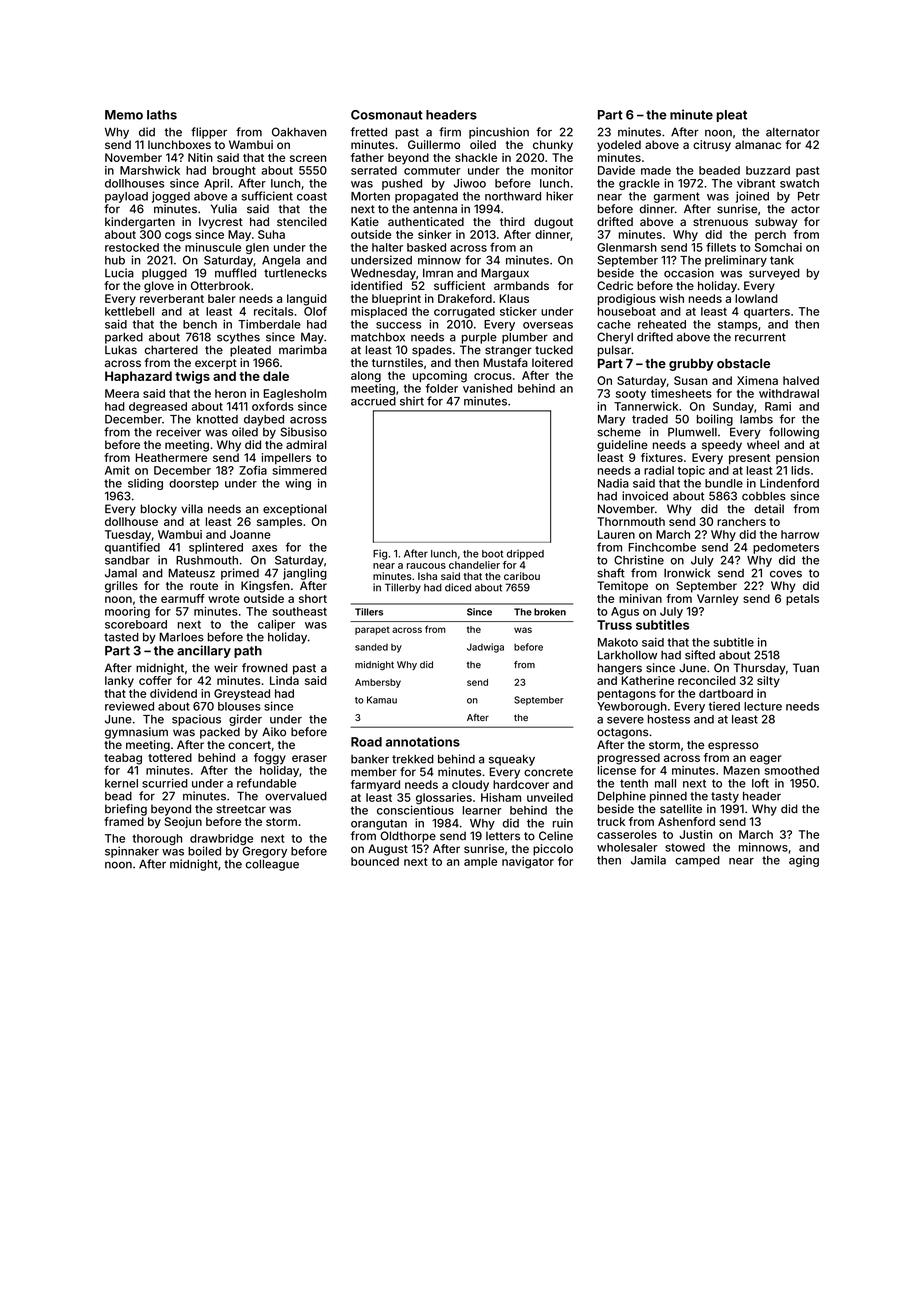  What do you see at coordinates (295, 510) in the image?
I see `exceptional` at bounding box center [295, 510].
